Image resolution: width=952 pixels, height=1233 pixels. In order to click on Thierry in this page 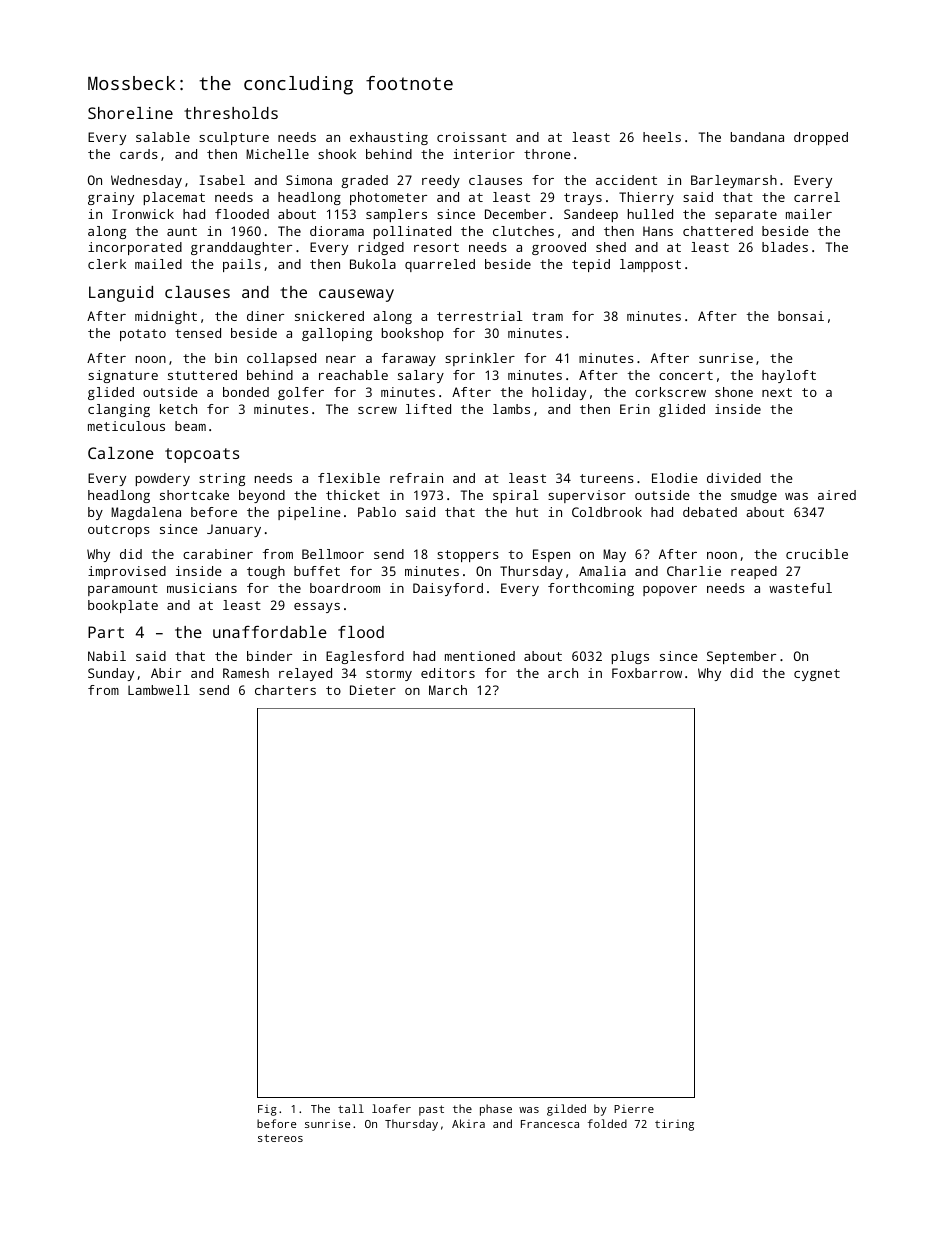, I will do `click(646, 198)`.
